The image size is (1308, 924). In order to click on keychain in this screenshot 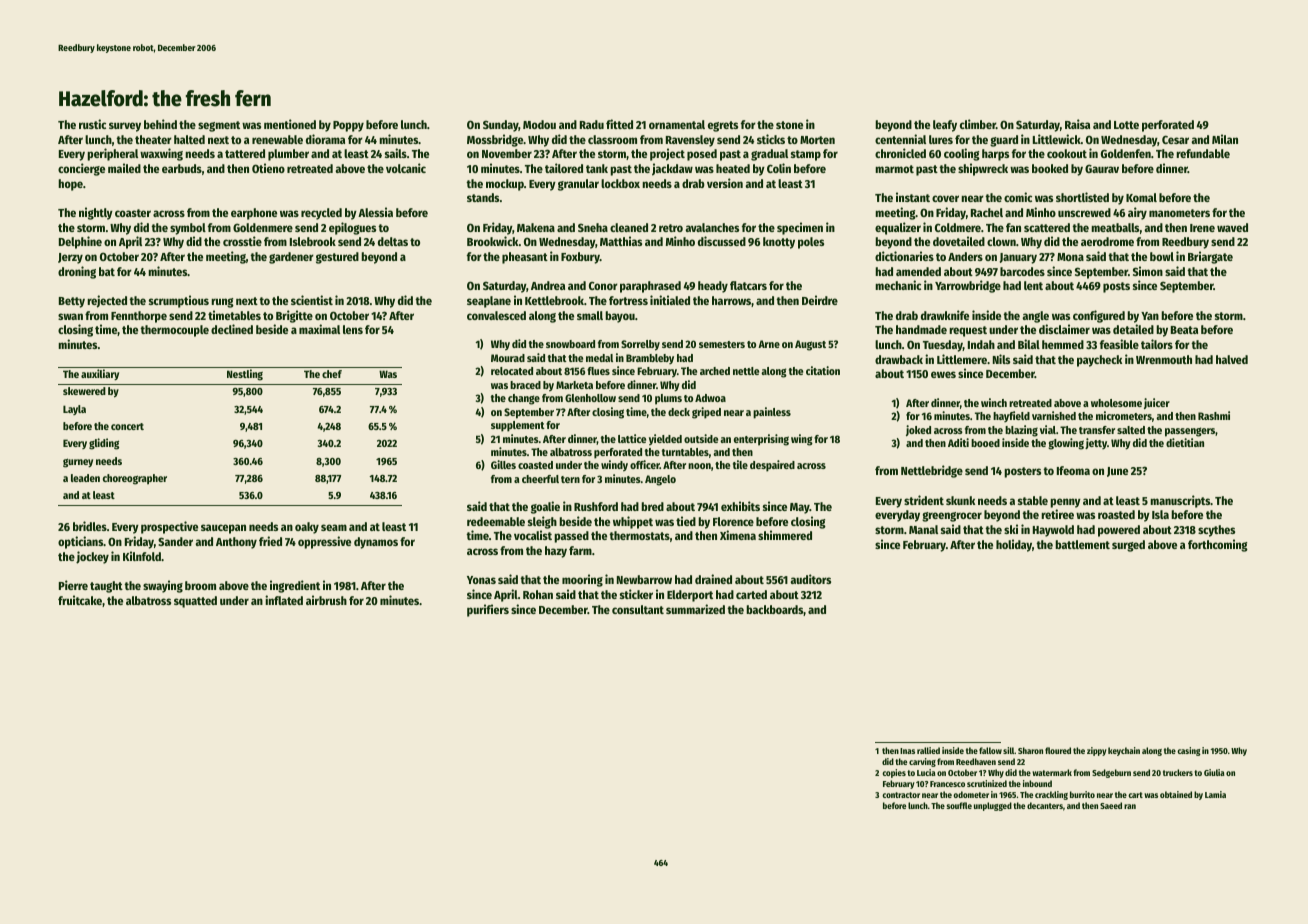, I will do `click(1124, 751)`.
